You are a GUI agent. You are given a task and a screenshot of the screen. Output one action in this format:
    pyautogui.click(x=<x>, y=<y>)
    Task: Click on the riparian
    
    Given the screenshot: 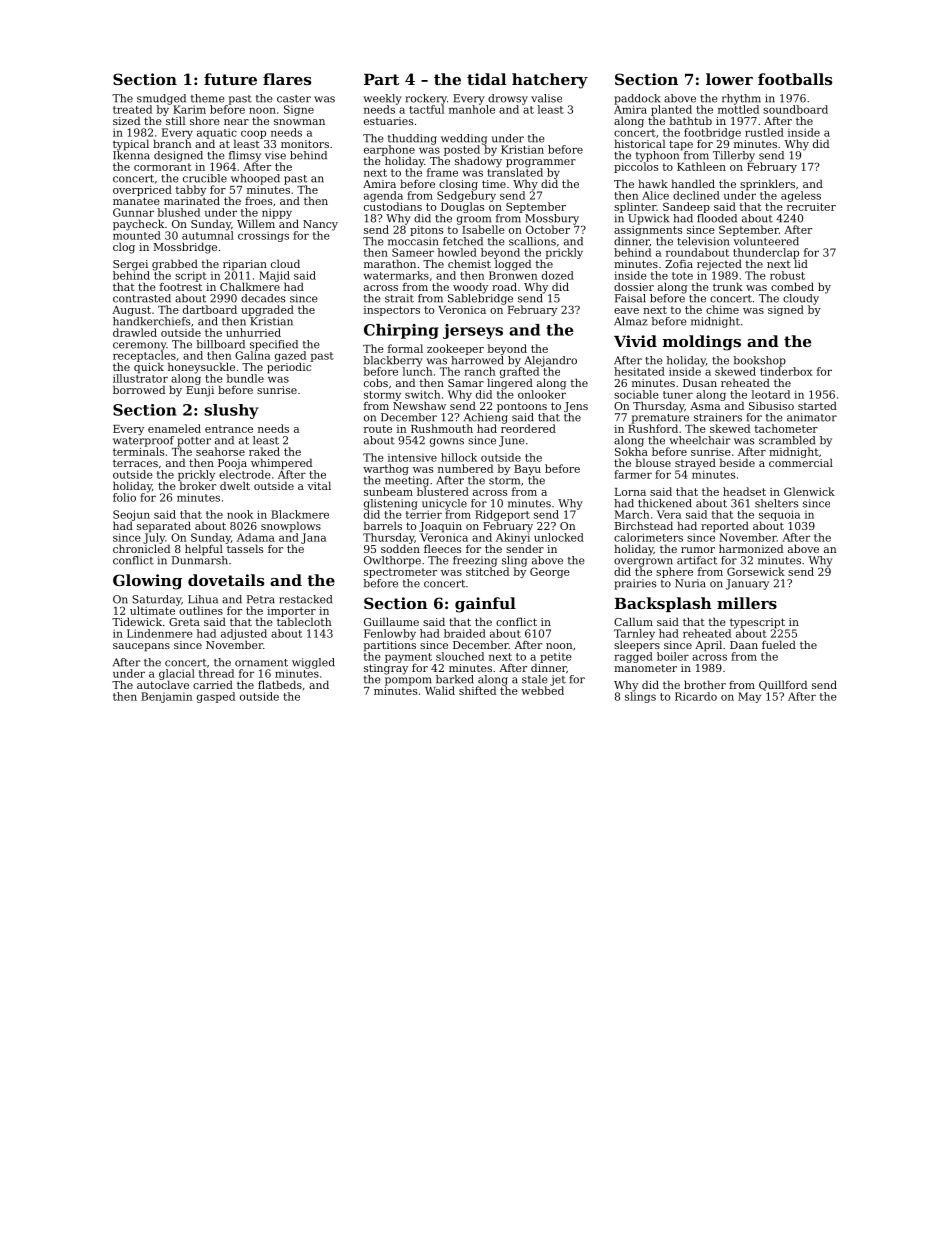 What is the action you would take?
    pyautogui.click(x=245, y=265)
